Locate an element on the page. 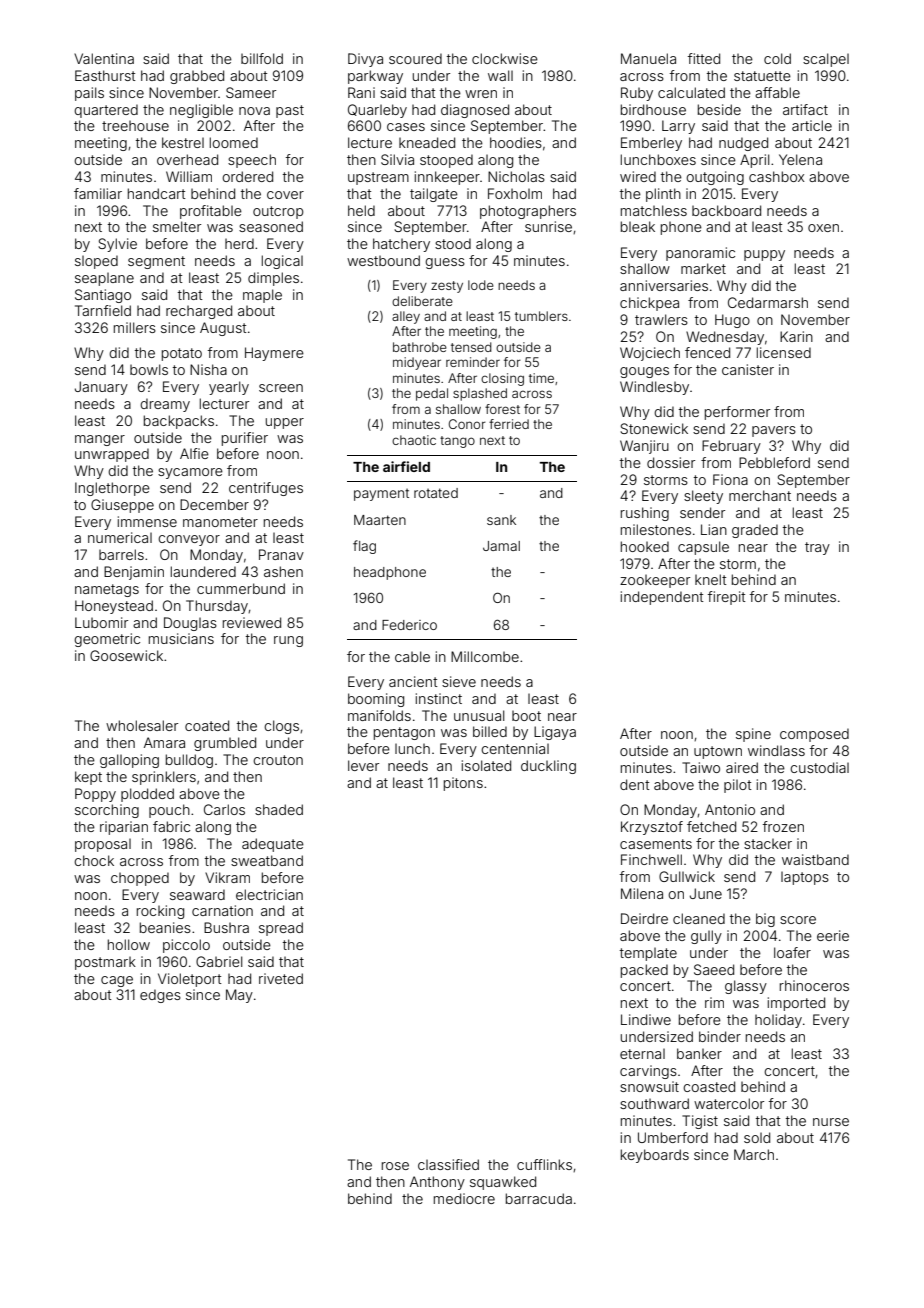  cage is located at coordinates (117, 981).
